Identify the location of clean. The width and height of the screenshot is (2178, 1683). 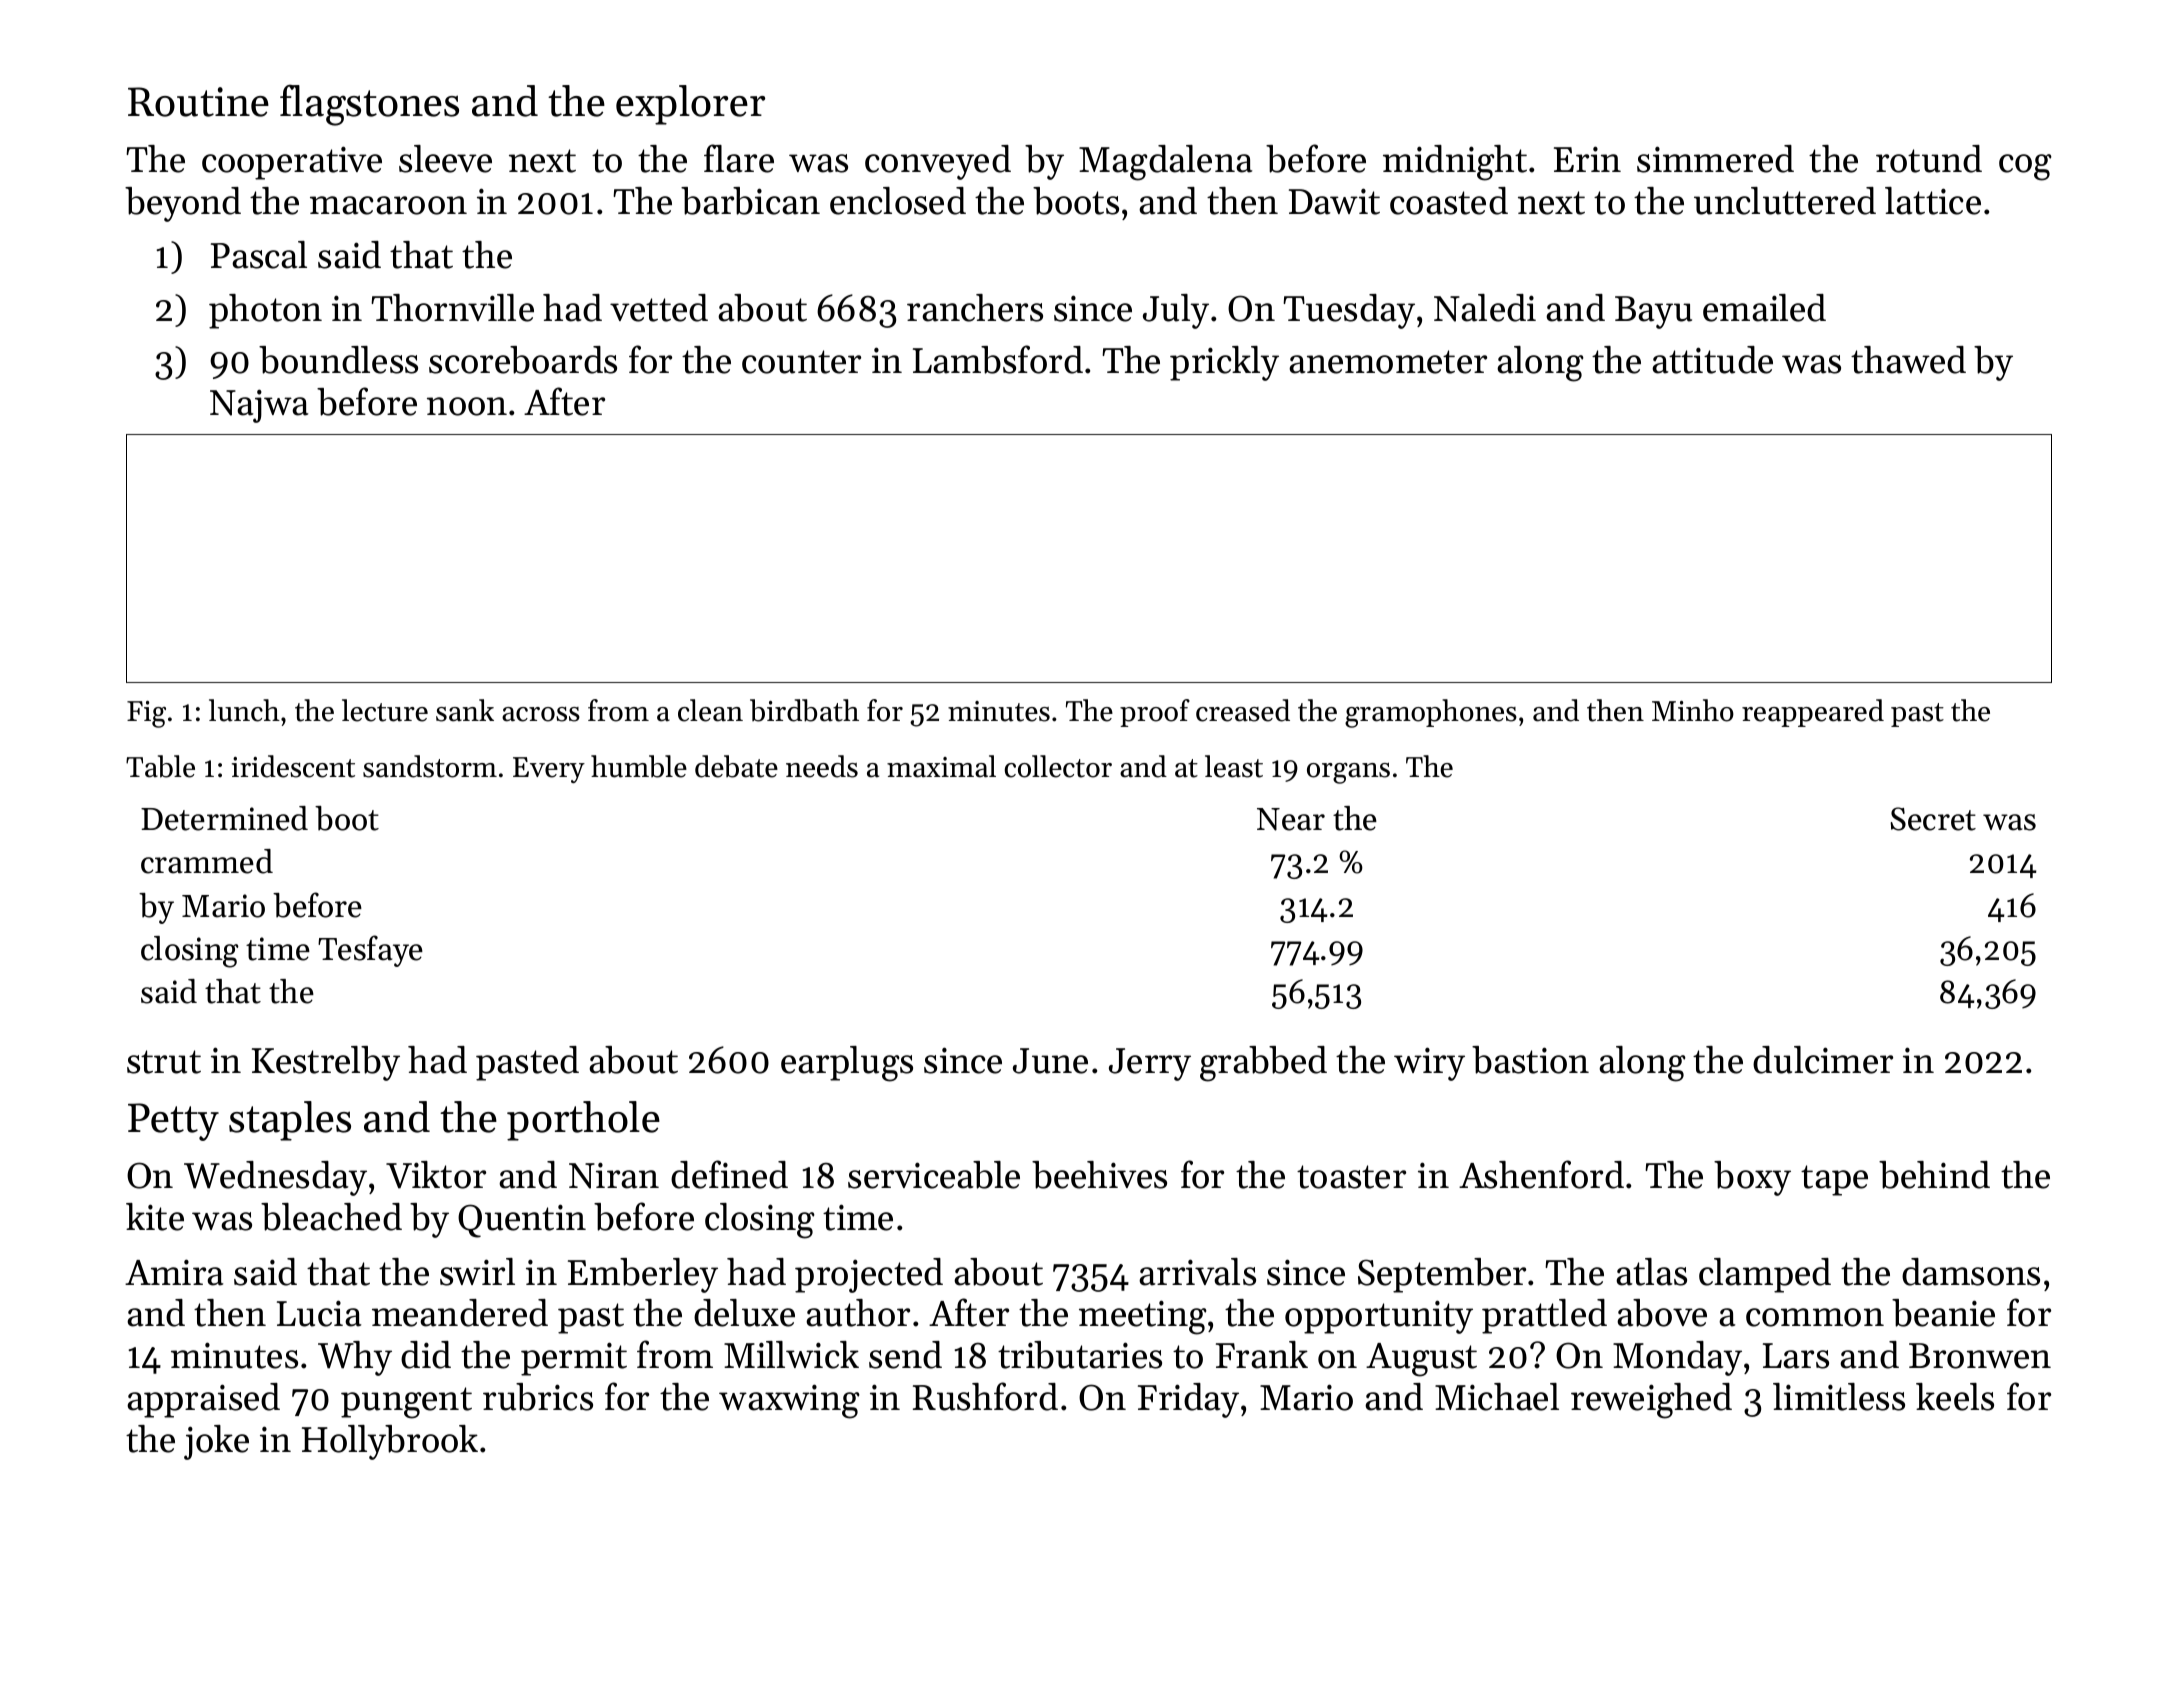
(710, 710).
